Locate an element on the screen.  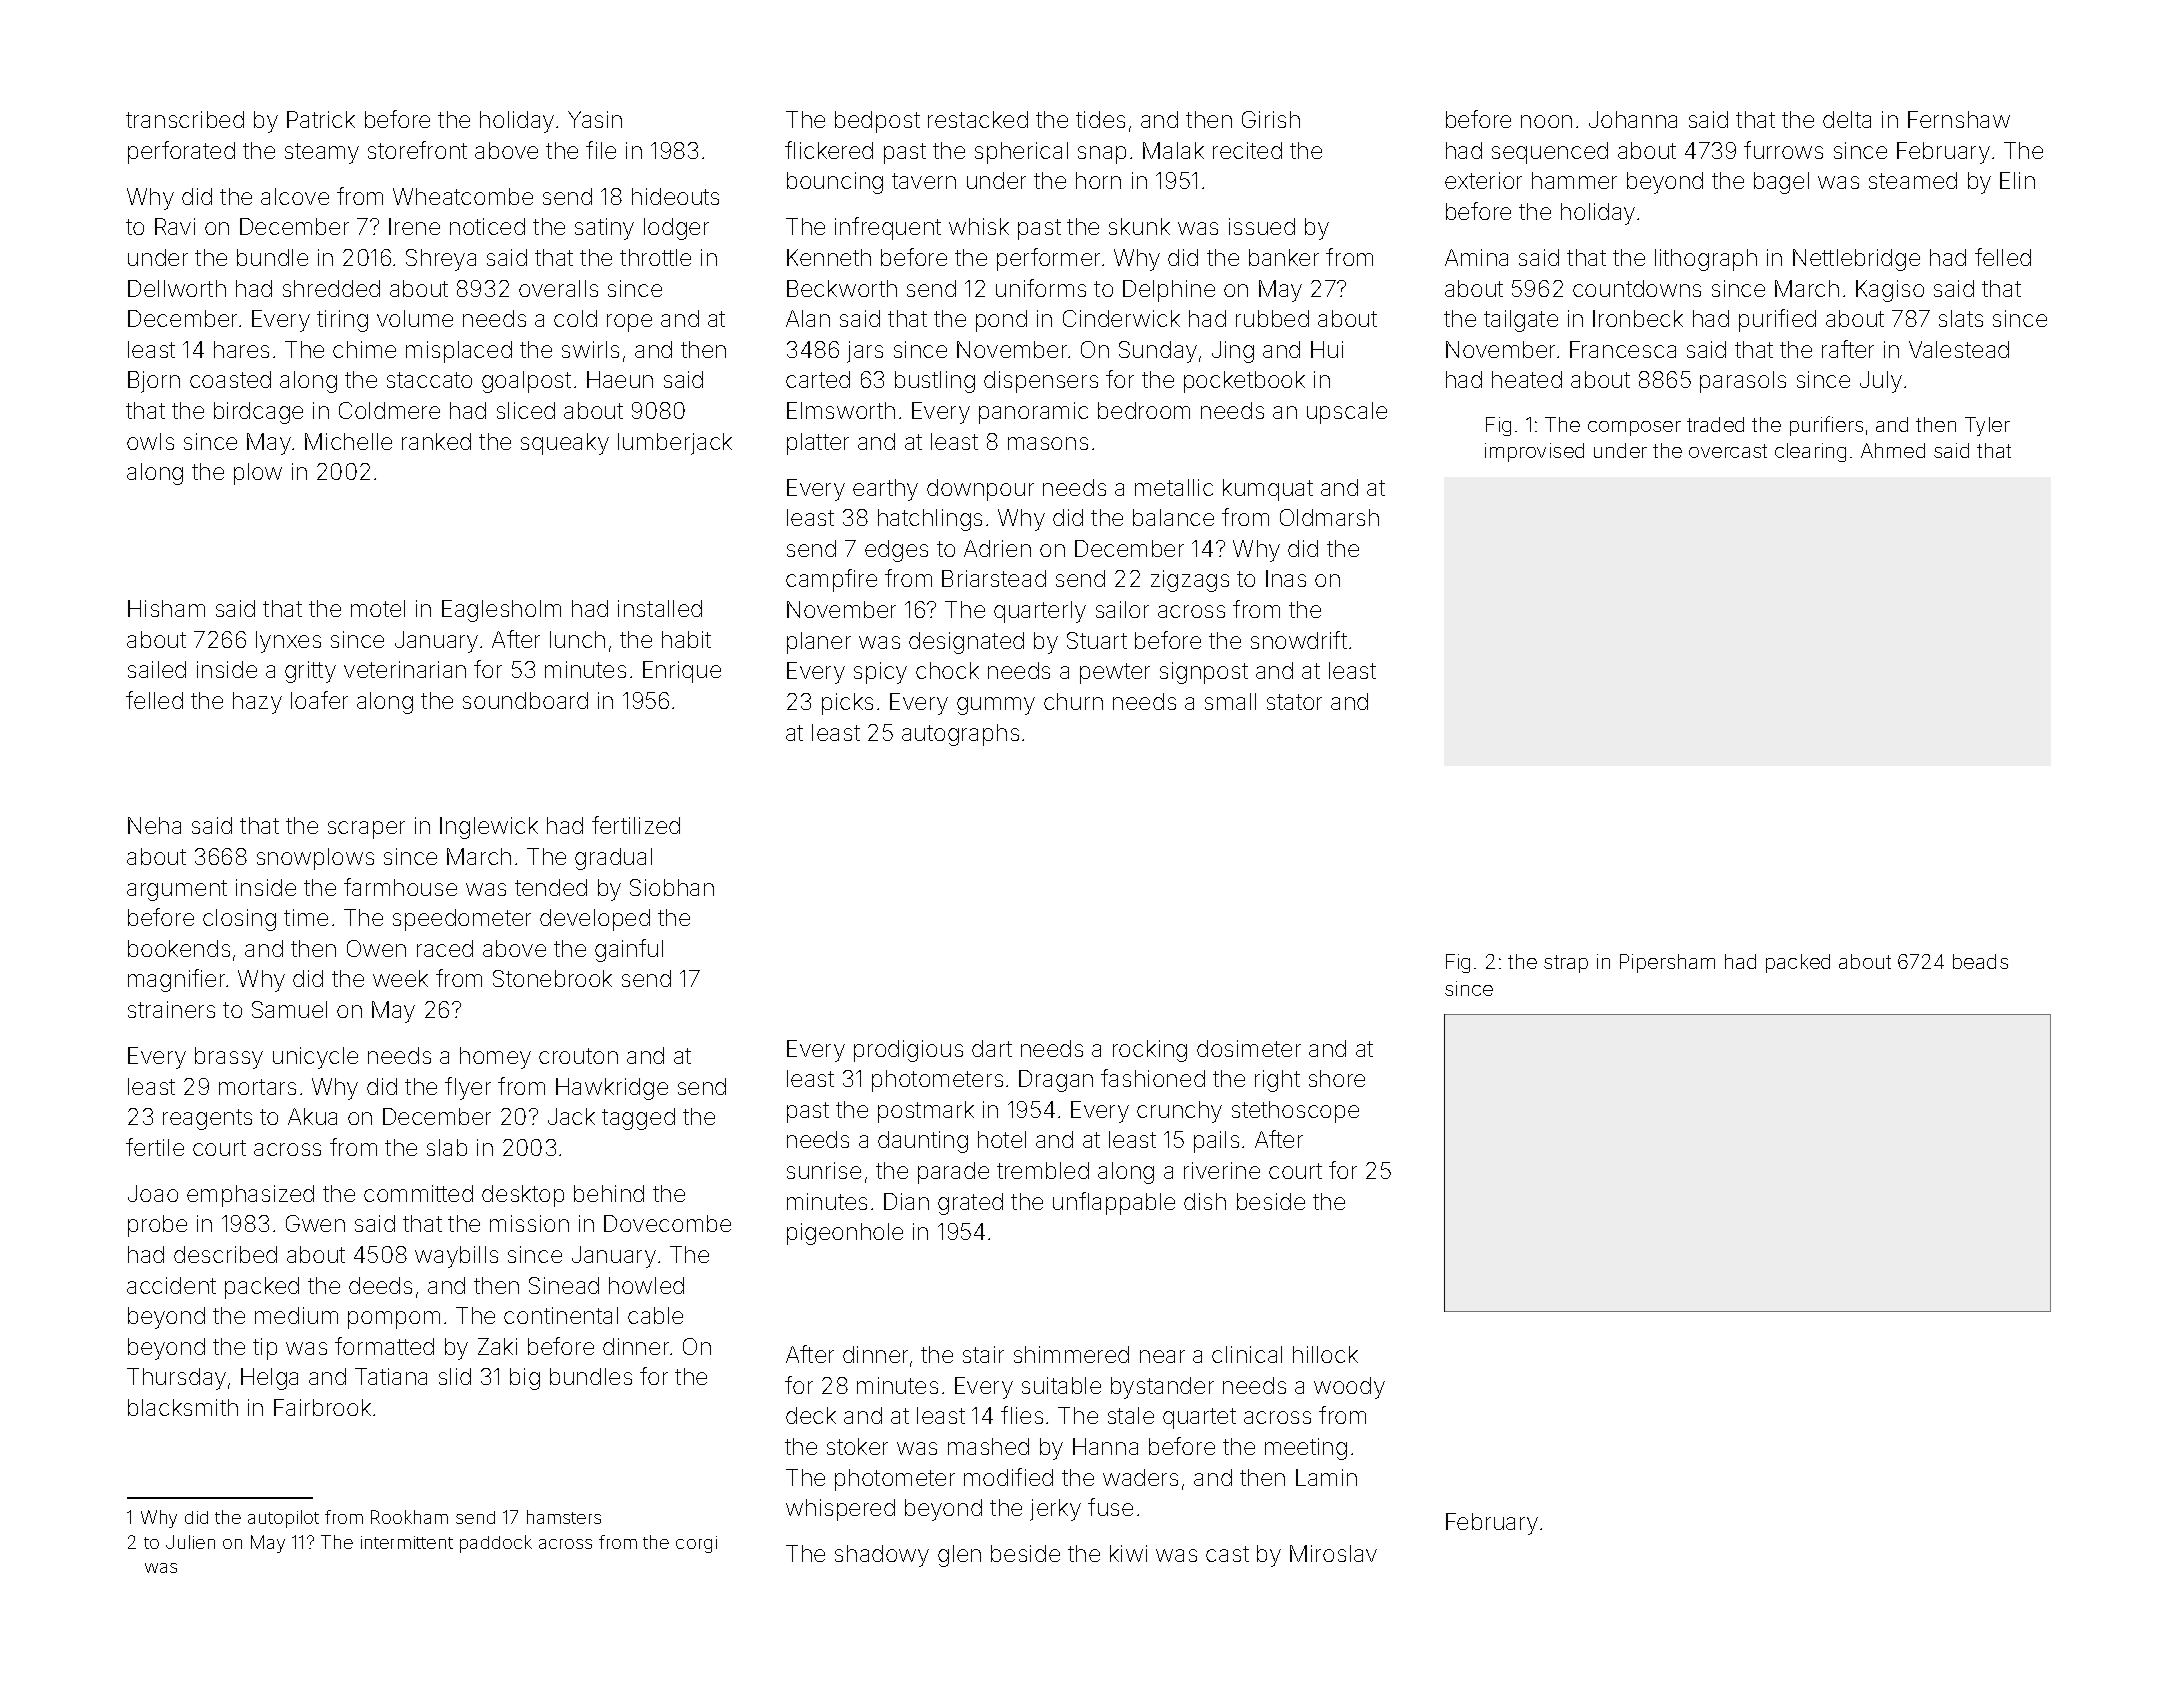
strap is located at coordinates (1566, 964).
